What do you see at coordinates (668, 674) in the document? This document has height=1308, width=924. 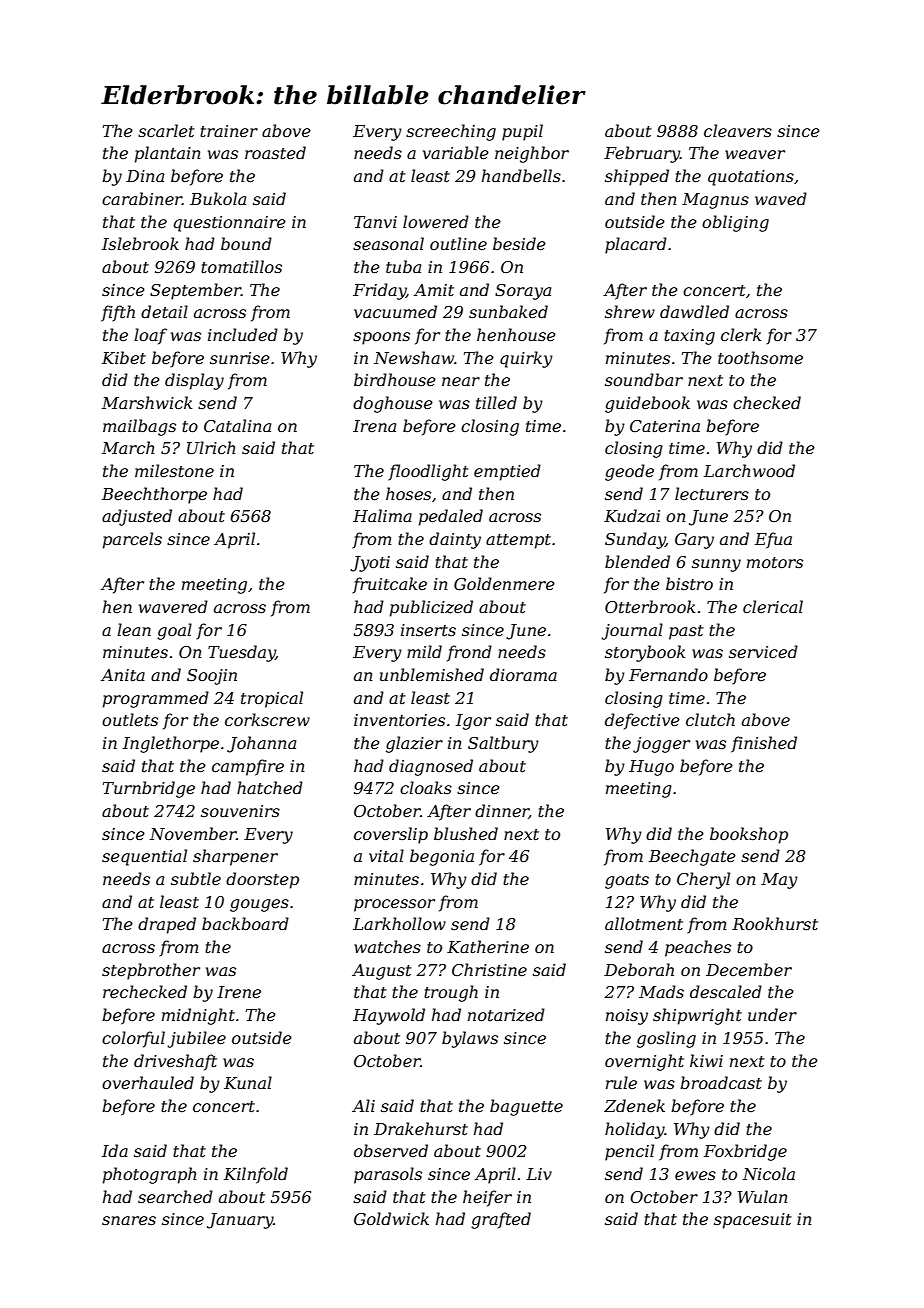 I see `Fernando` at bounding box center [668, 674].
